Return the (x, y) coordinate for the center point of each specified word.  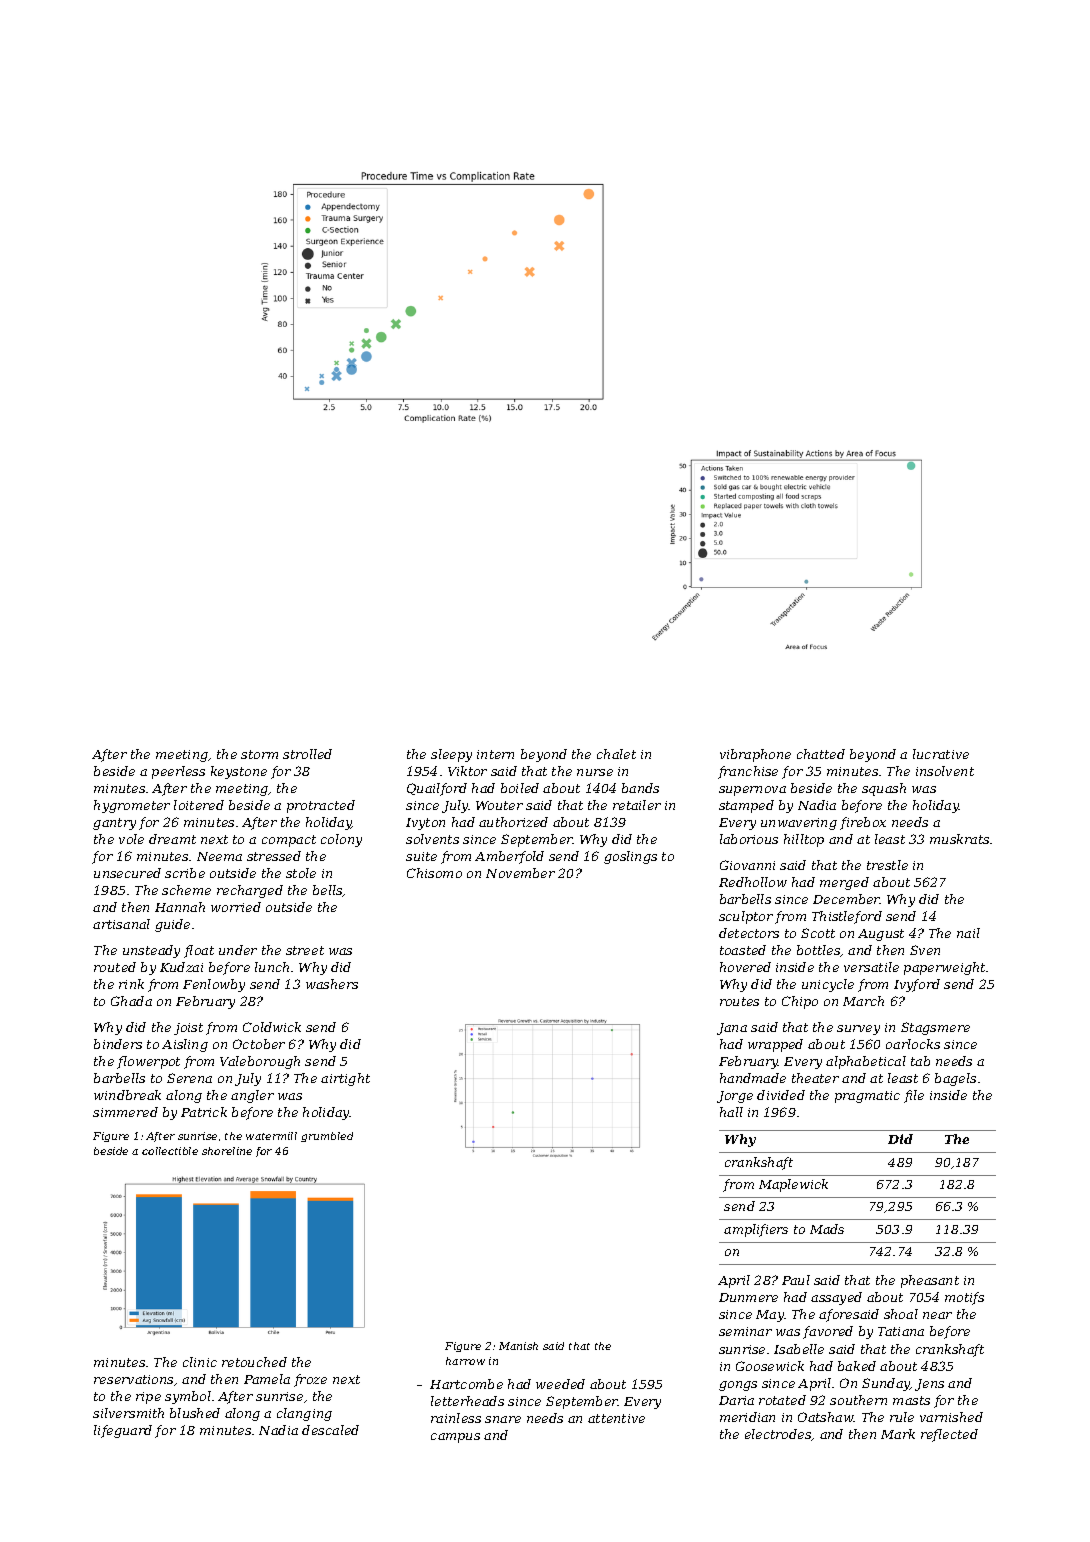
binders (118, 1044)
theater (815, 1078)
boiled (520, 788)
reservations (133, 1379)
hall (731, 1112)
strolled (307, 754)
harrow (465, 1361)
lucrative (941, 754)
